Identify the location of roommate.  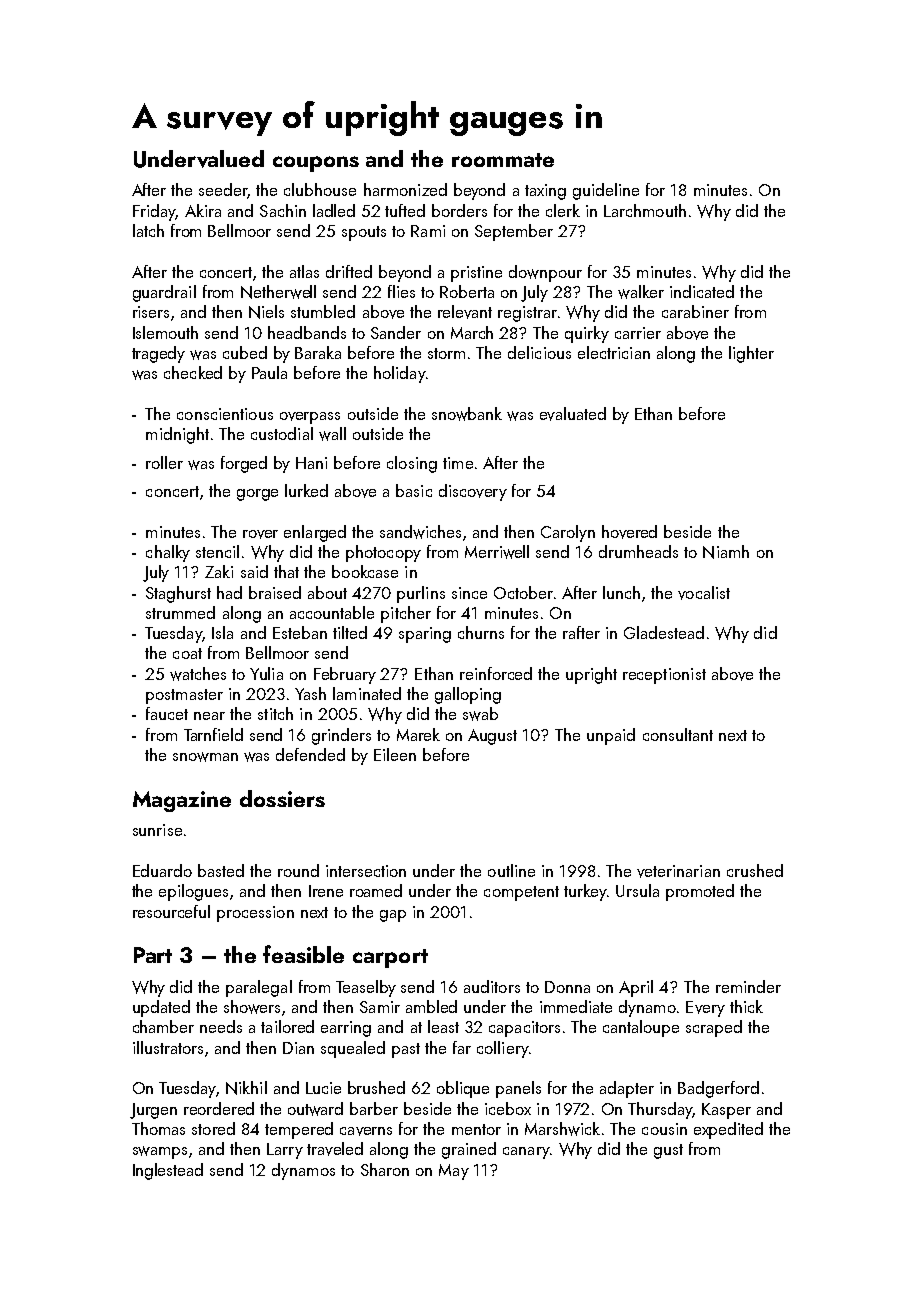
(503, 160).
